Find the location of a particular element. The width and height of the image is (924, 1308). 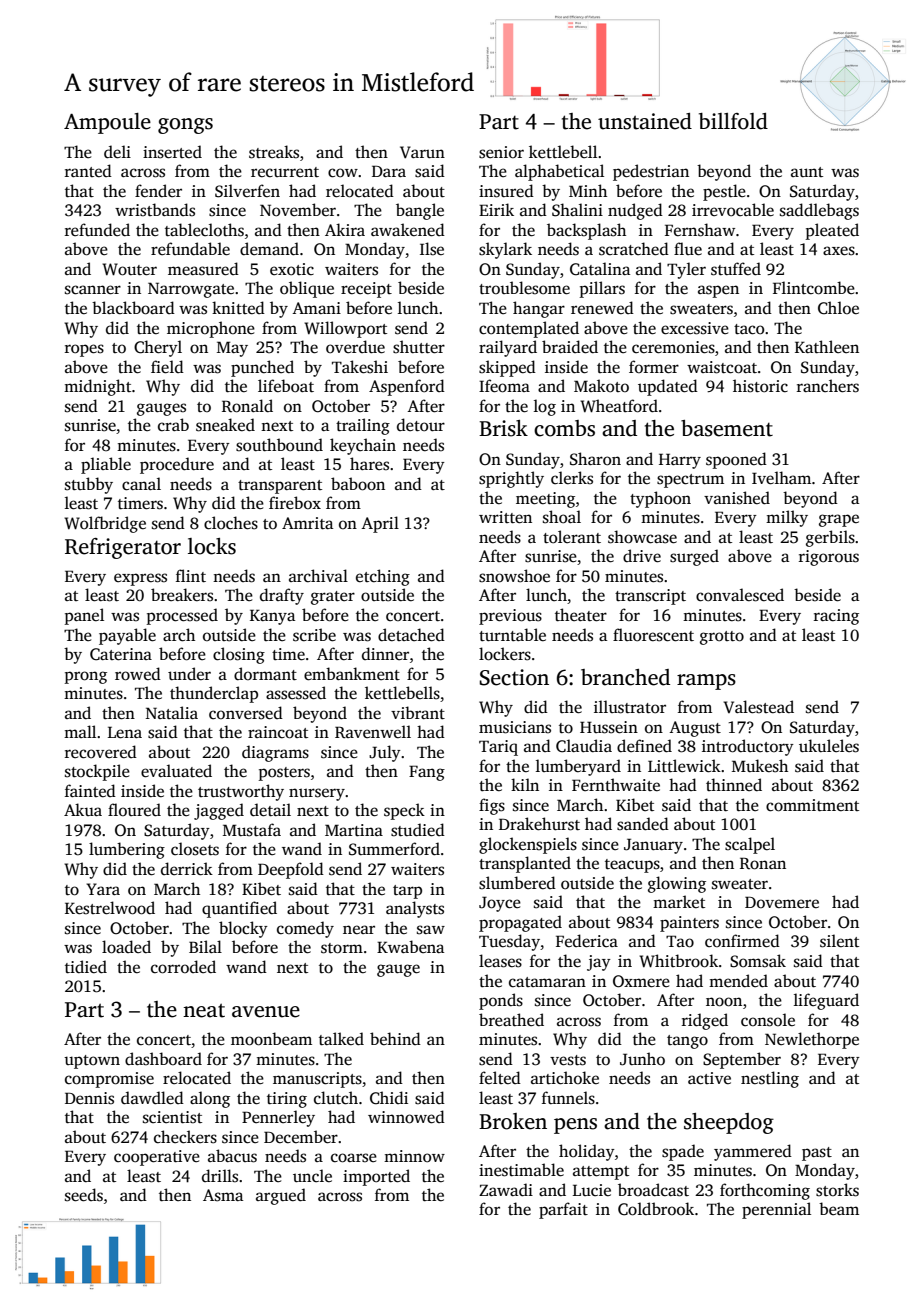

seeds is located at coordinates (84, 1195).
